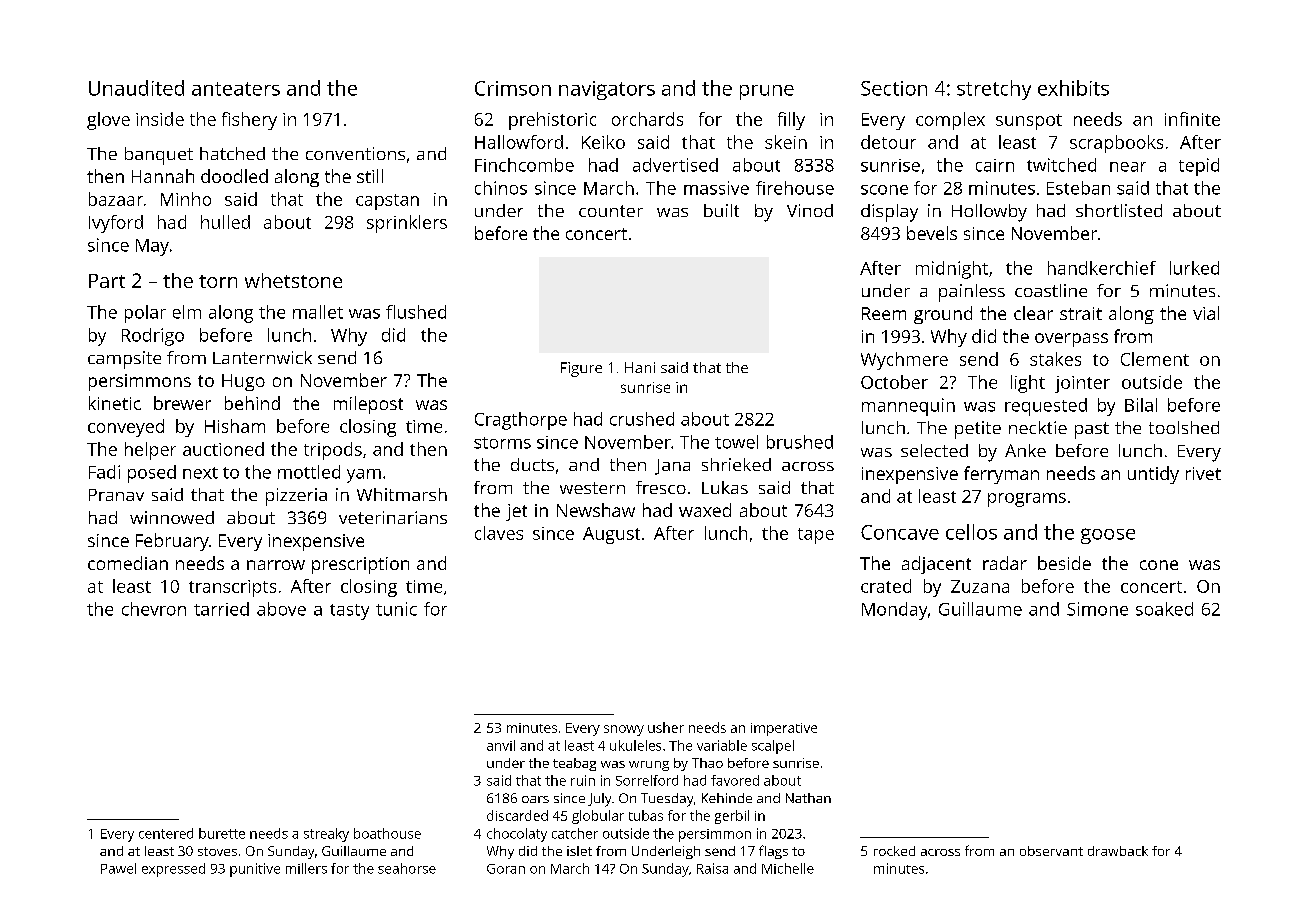 The width and height of the screenshot is (1308, 924). I want to click on chevron, so click(154, 609).
